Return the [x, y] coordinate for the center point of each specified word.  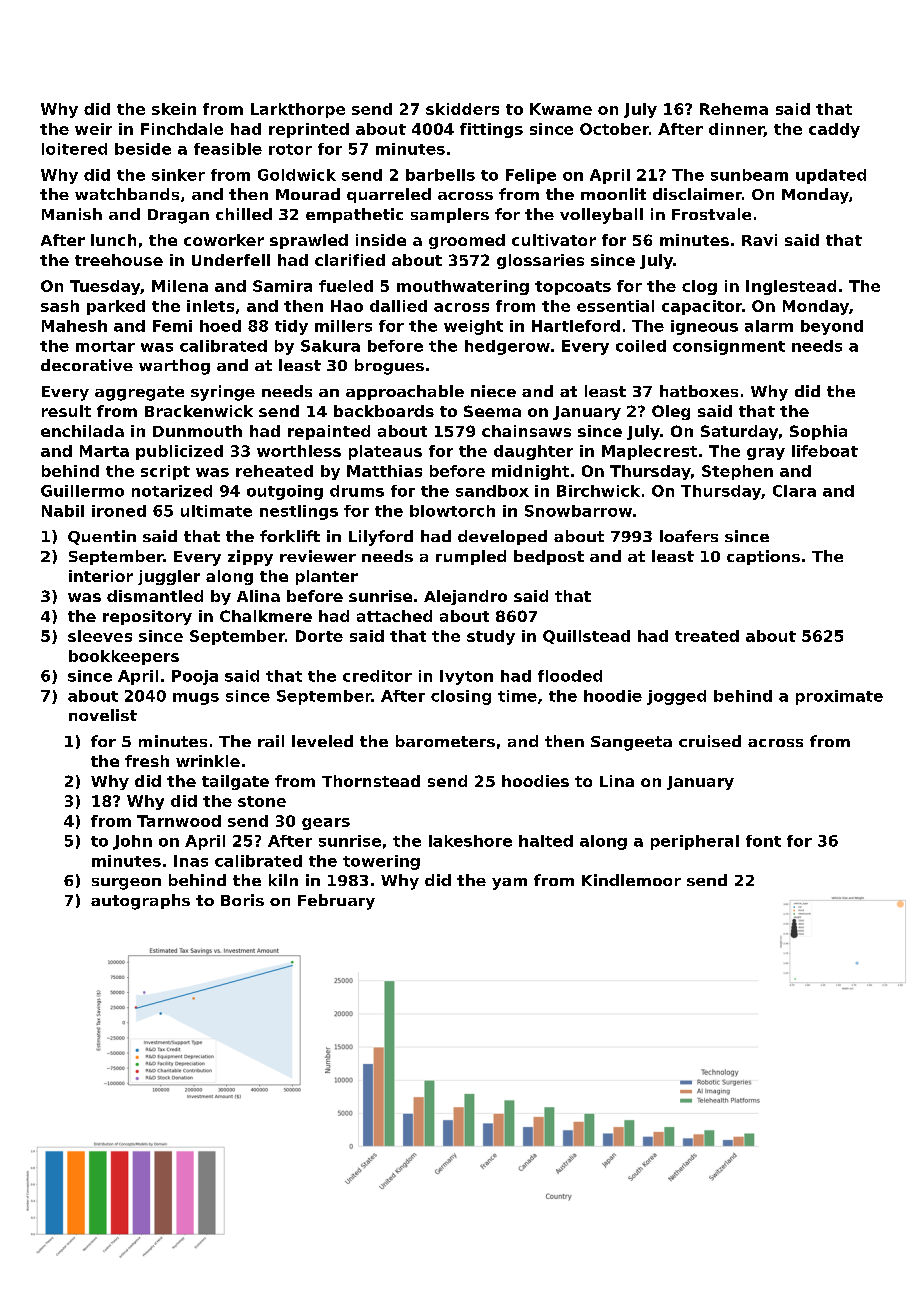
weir [93, 129]
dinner [736, 130]
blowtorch [452, 511]
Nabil [63, 511]
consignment [729, 347]
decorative [87, 365]
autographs [140, 902]
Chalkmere [266, 616]
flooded [570, 676]
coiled [641, 346]
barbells [440, 175]
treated [707, 636]
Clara [794, 491]
